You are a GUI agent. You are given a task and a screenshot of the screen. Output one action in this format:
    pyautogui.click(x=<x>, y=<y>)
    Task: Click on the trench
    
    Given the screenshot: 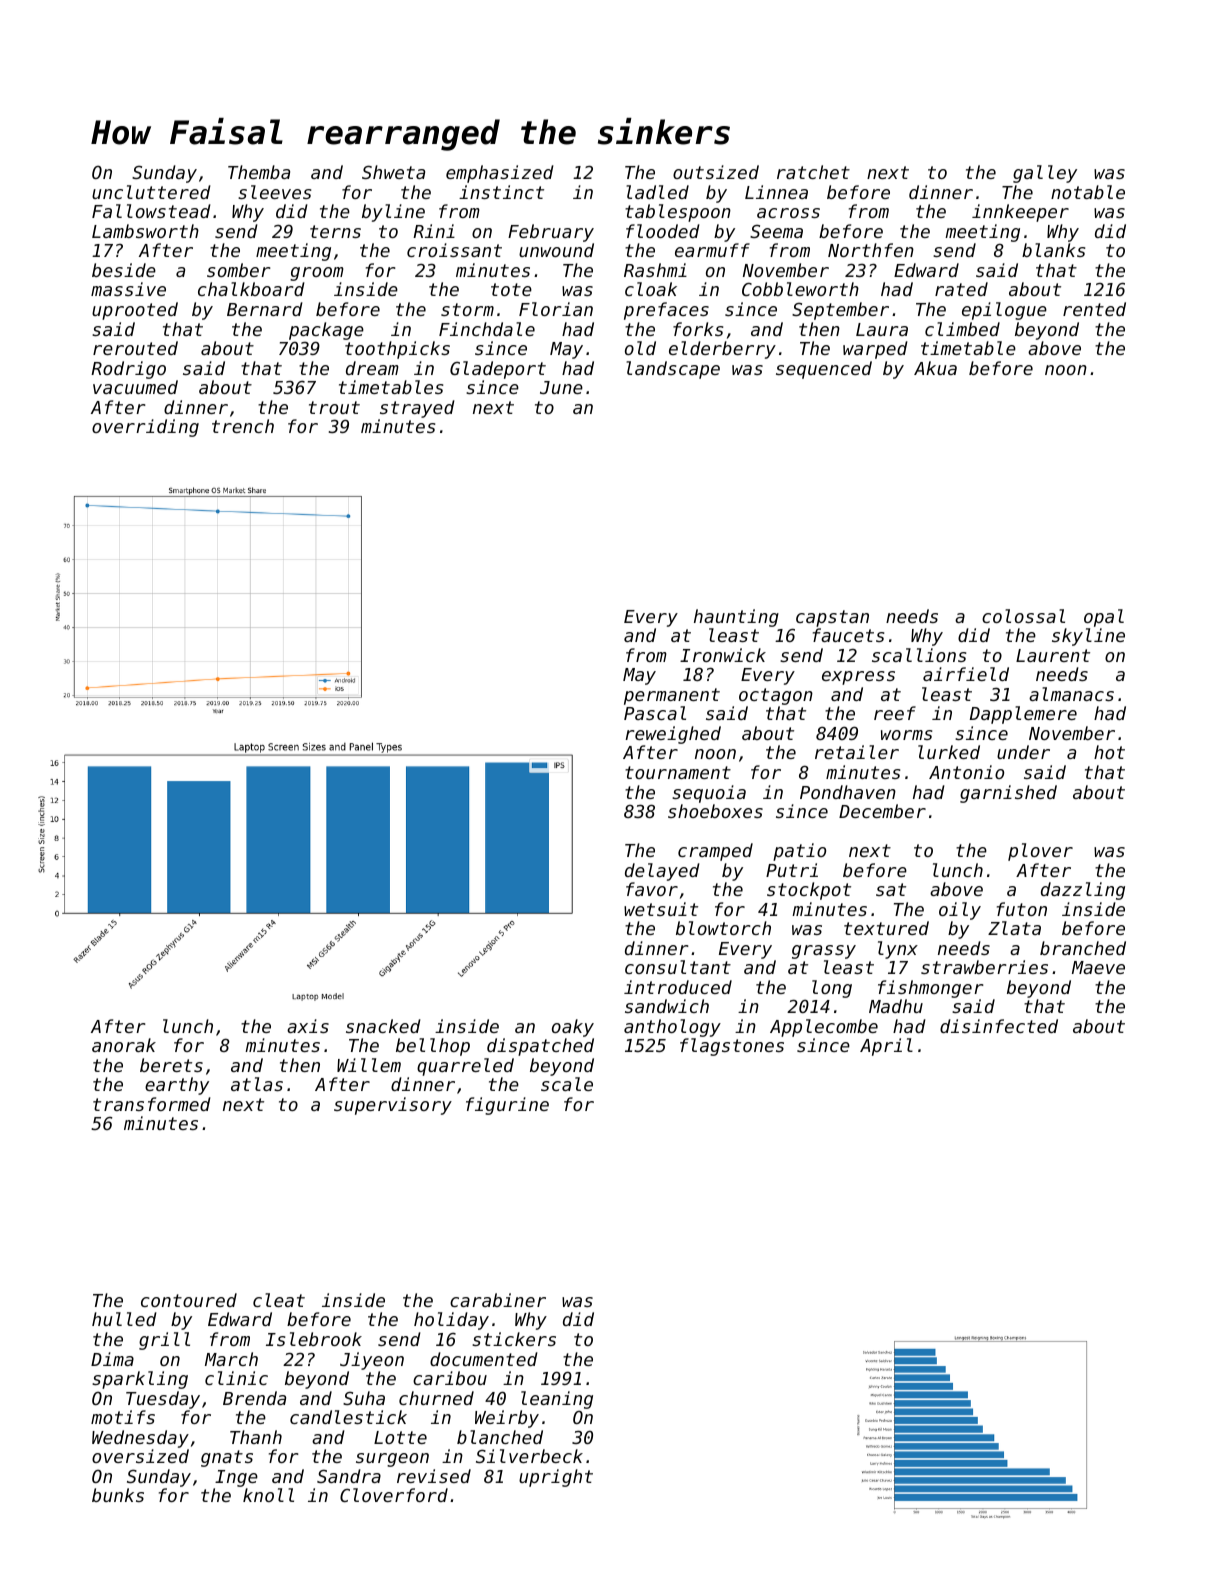 What is the action you would take?
    pyautogui.click(x=243, y=426)
